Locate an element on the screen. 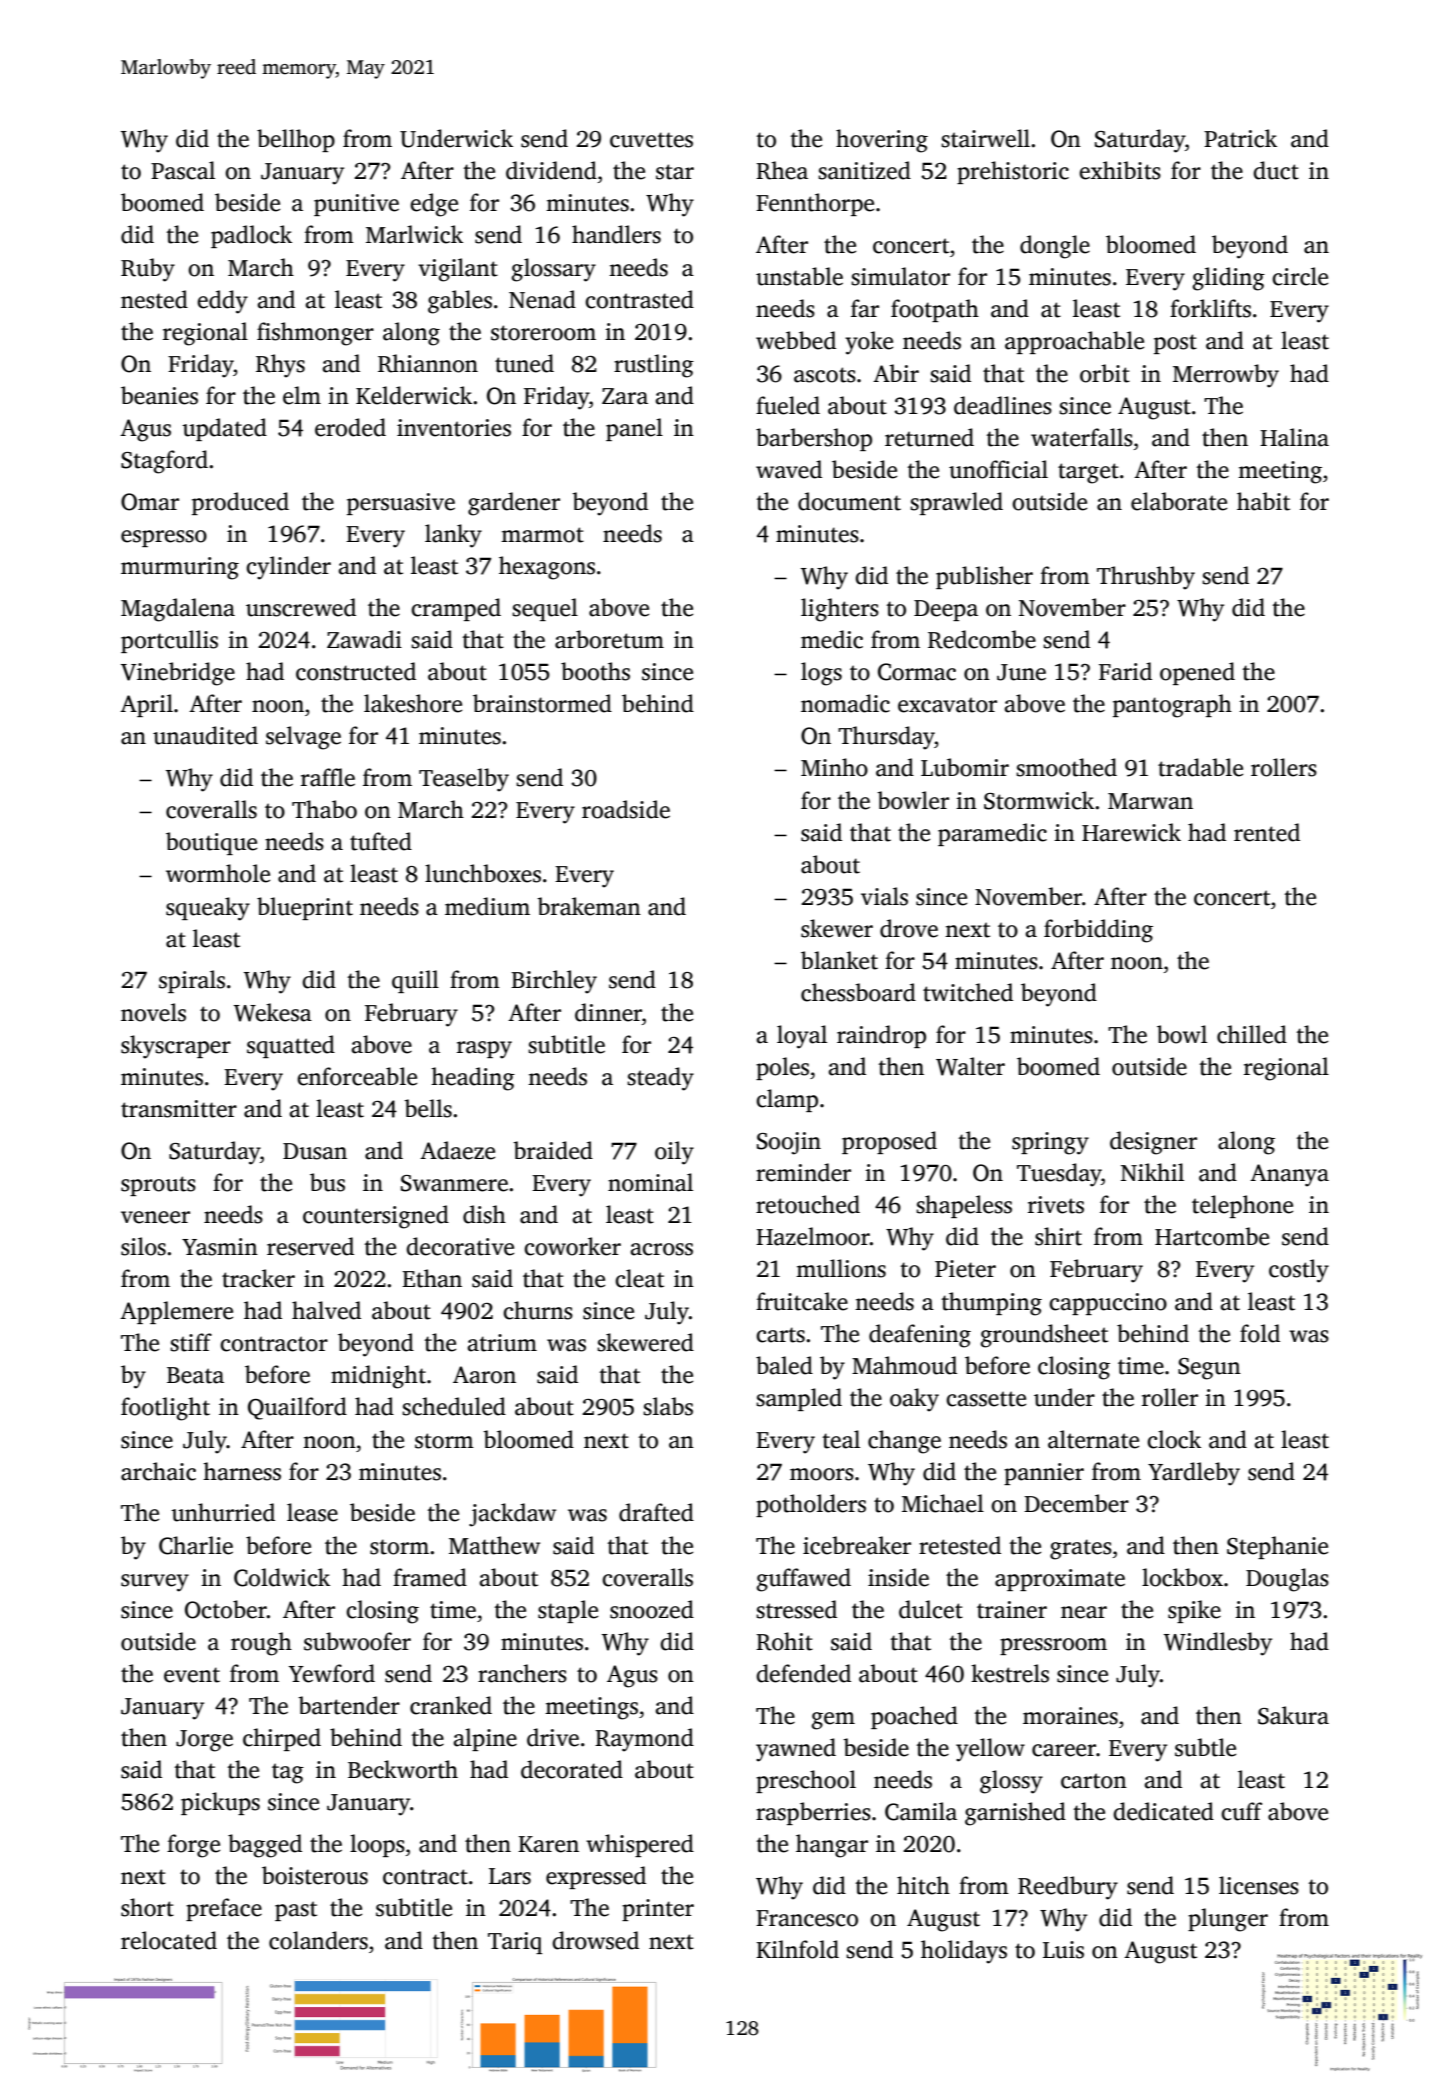 Image resolution: width=1450 pixels, height=2100 pixels. sanitized is located at coordinates (864, 170).
